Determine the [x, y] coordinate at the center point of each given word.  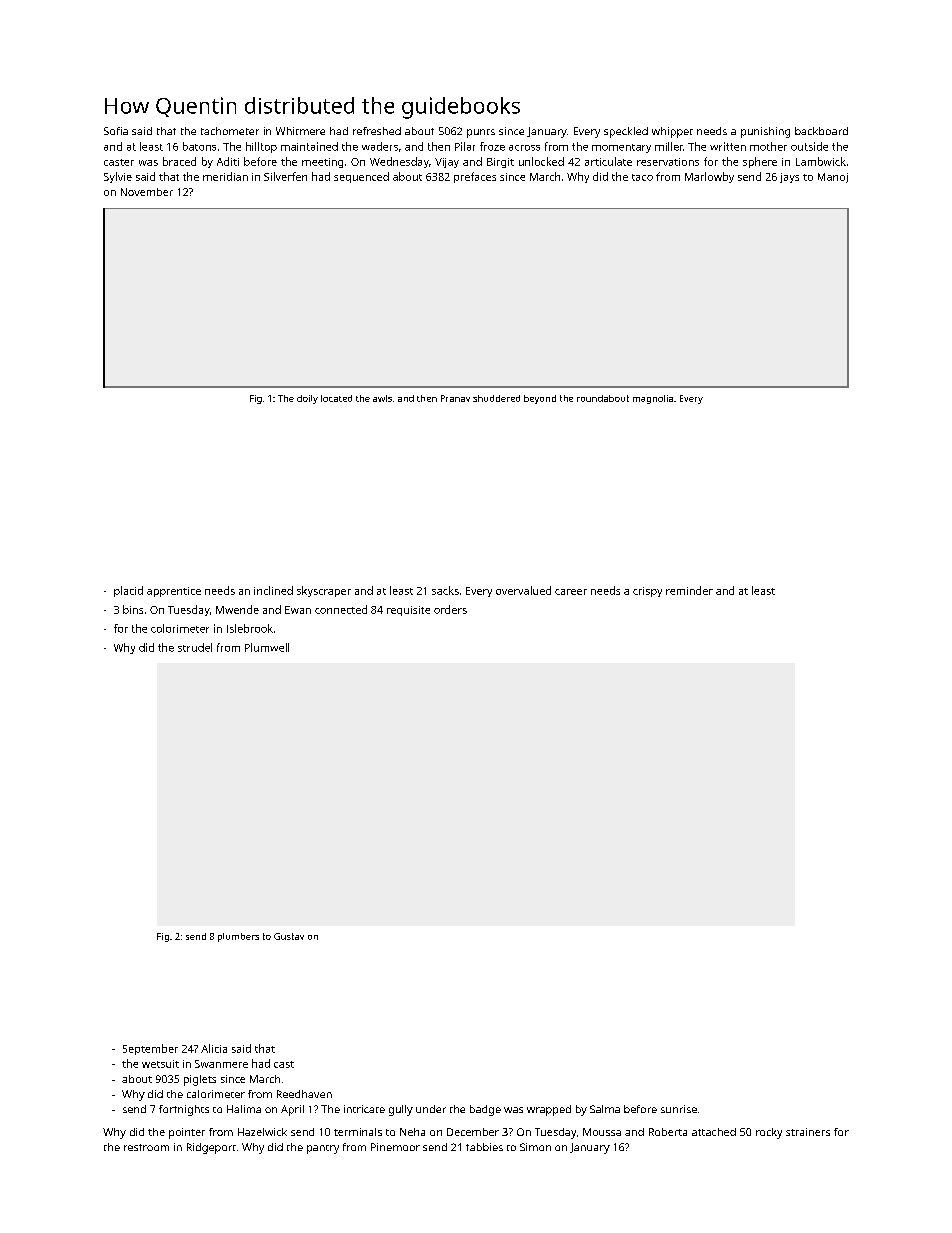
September [150, 1049]
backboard [821, 131]
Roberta [668, 1132]
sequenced [361, 177]
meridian [225, 176]
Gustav [289, 936]
